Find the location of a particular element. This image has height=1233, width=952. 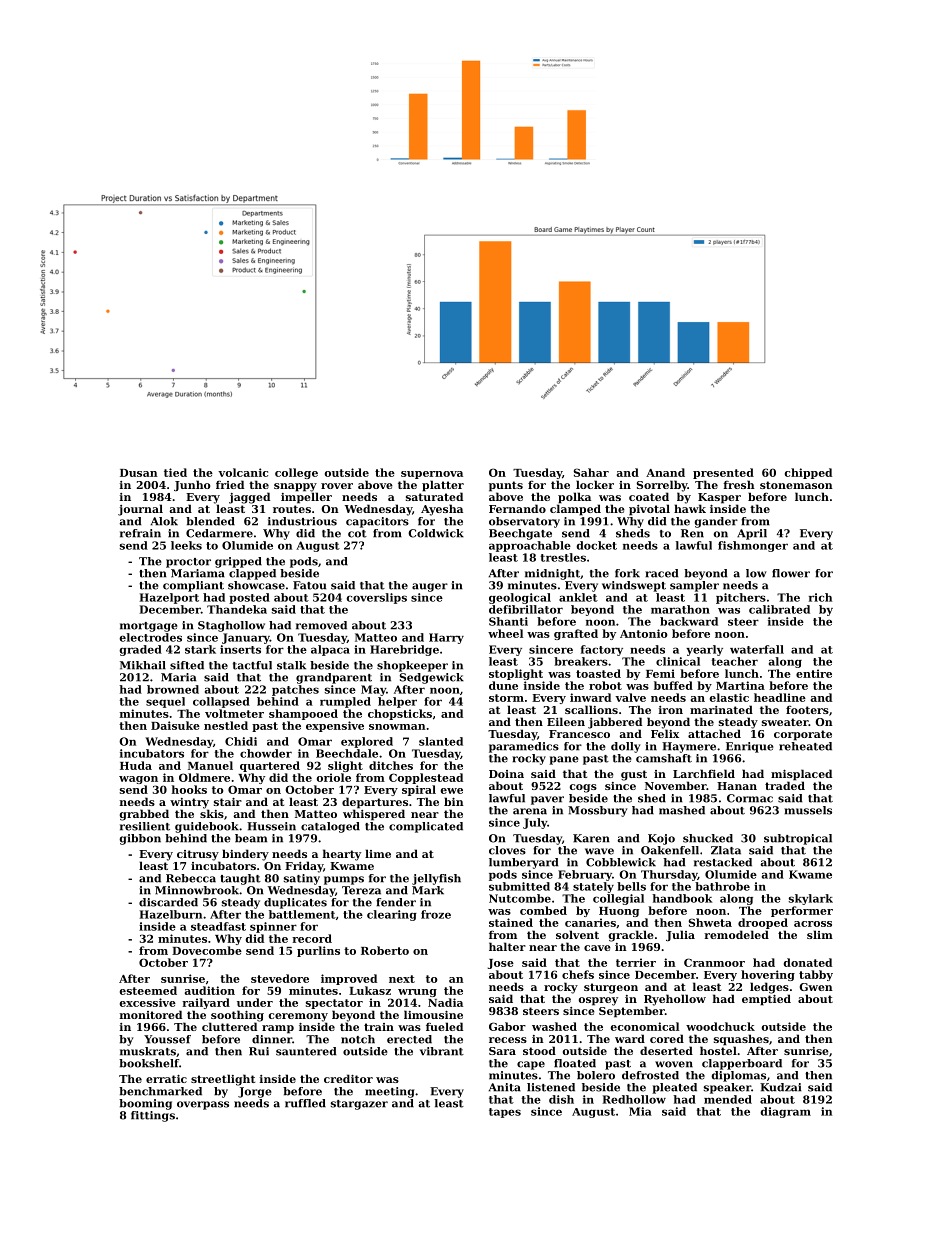

listened is located at coordinates (551, 1087).
